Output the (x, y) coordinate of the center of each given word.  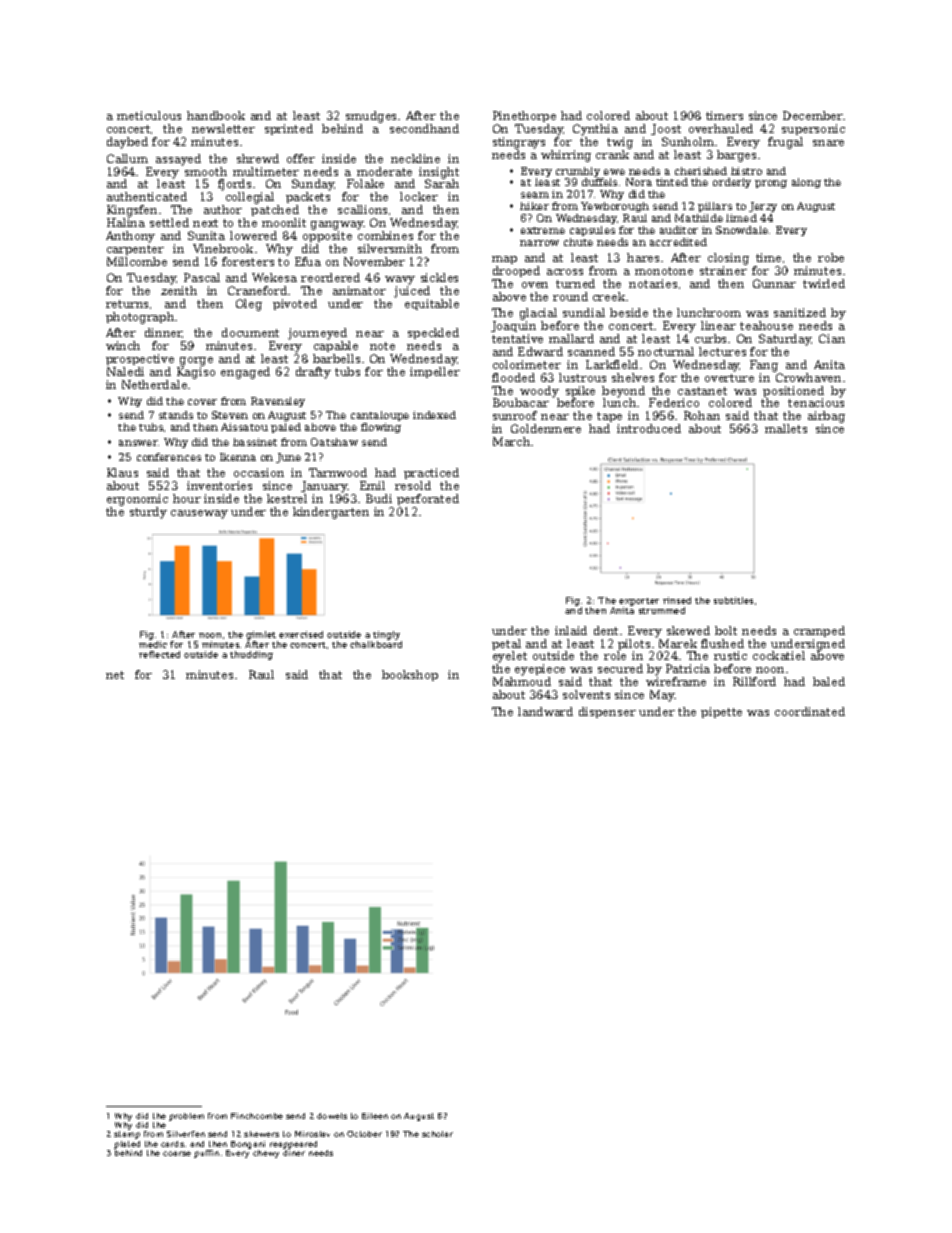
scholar (437, 1134)
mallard (571, 338)
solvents (586, 694)
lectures (722, 351)
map (504, 260)
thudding (251, 655)
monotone (664, 271)
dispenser (607, 712)
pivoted (295, 304)
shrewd (258, 158)
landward (545, 711)
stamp (127, 1135)
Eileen (375, 1116)
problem (186, 1117)
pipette (721, 712)
